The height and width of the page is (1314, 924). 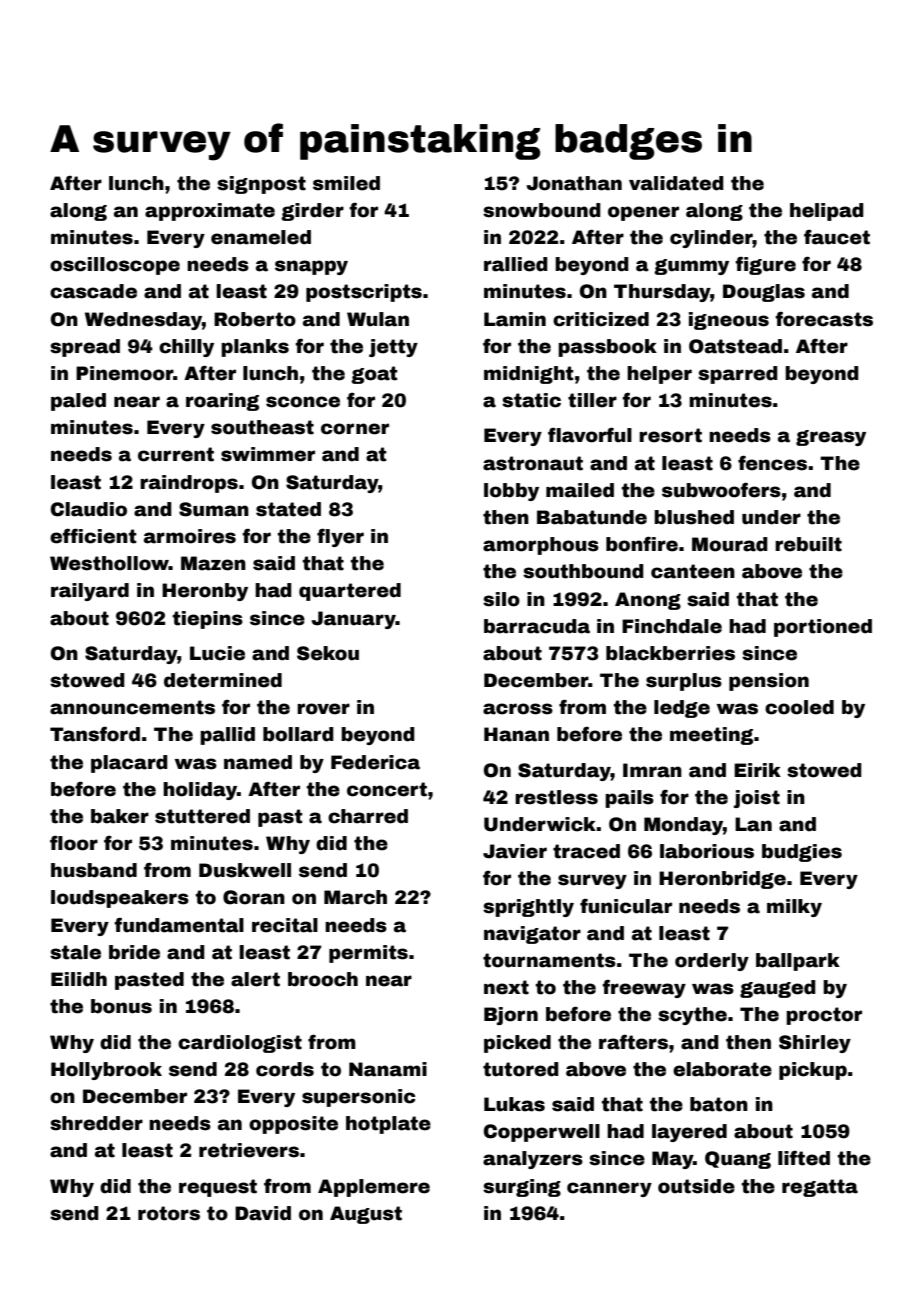 I want to click on shredder, so click(x=96, y=1123).
